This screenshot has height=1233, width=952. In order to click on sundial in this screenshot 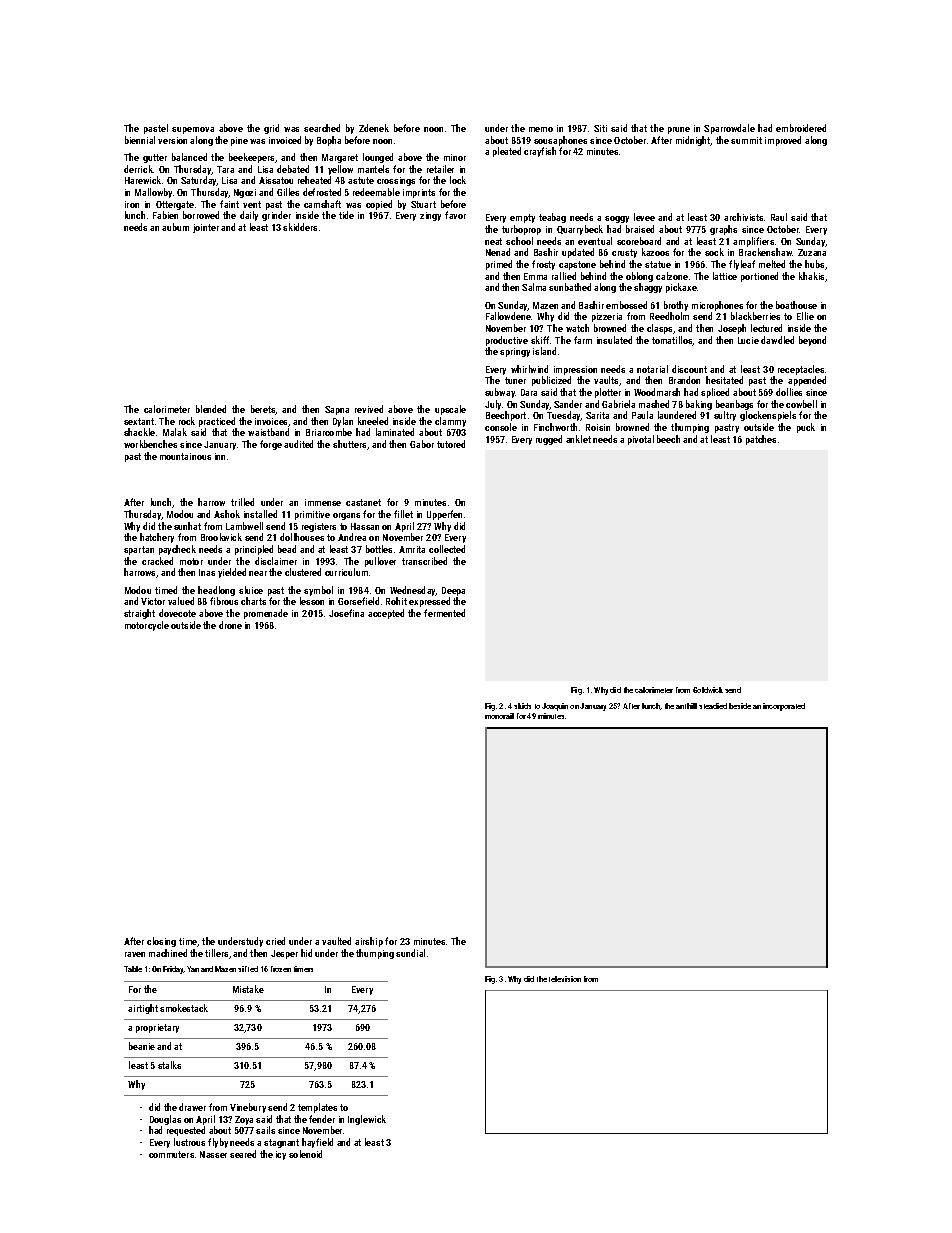, I will do `click(410, 953)`.
